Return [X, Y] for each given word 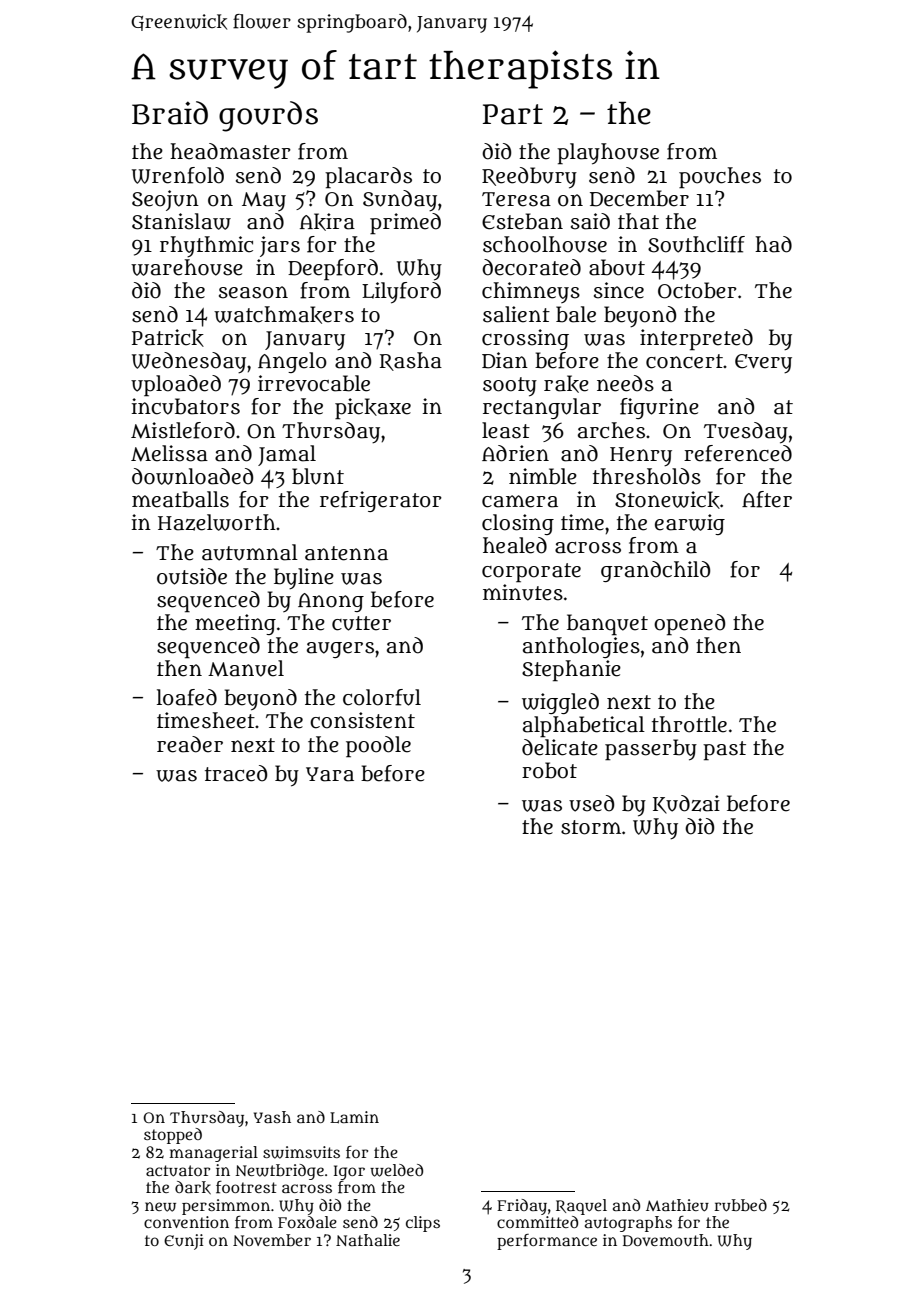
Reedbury [529, 178]
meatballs [180, 499]
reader [190, 744]
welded [396, 1170]
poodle [378, 747]
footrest [246, 1187]
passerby [651, 750]
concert [684, 361]
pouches [720, 178]
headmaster [230, 151]
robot [549, 770]
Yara [330, 774]
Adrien [515, 453]
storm [591, 827]
